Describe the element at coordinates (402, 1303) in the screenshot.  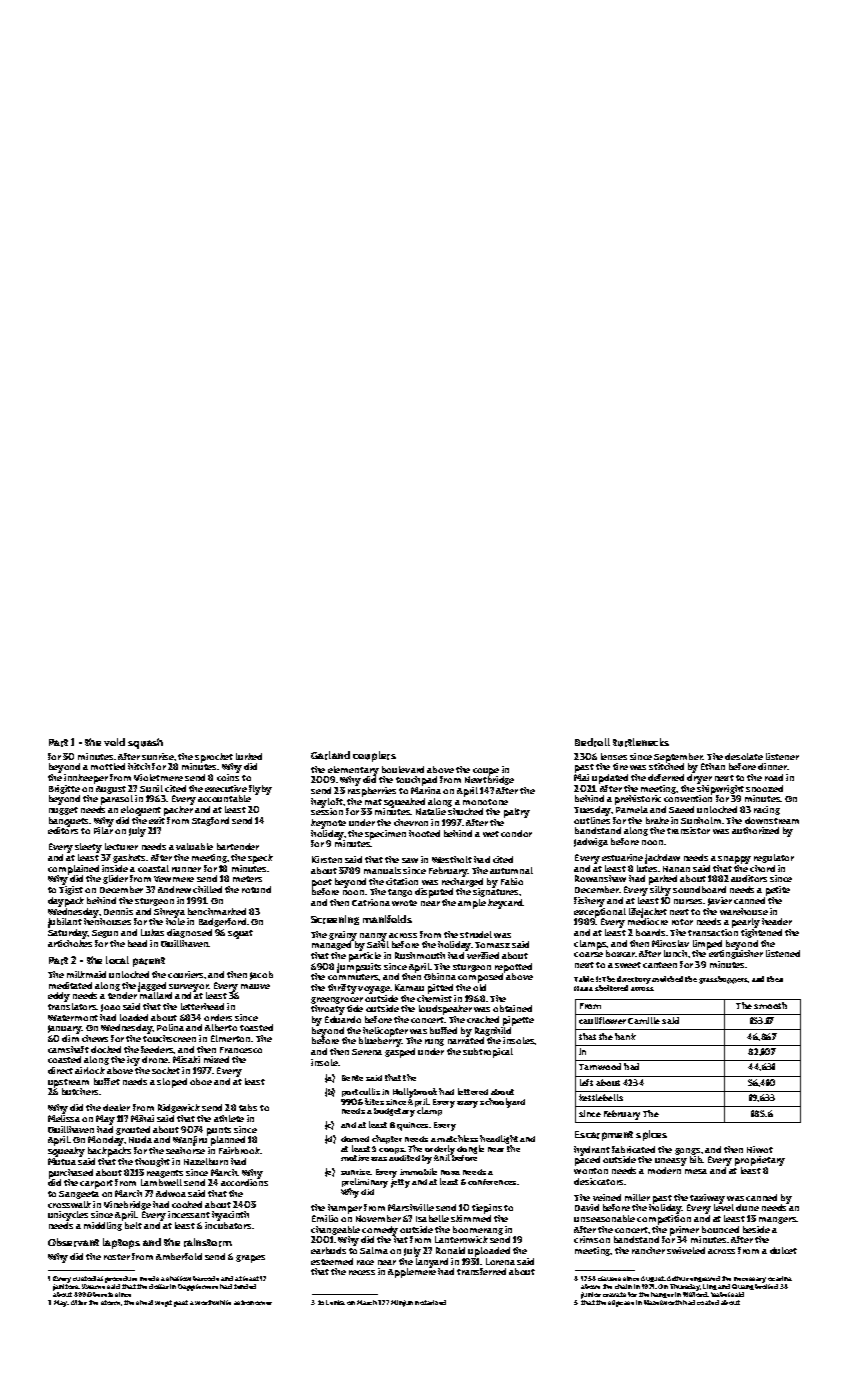
I see `Minjun` at that location.
